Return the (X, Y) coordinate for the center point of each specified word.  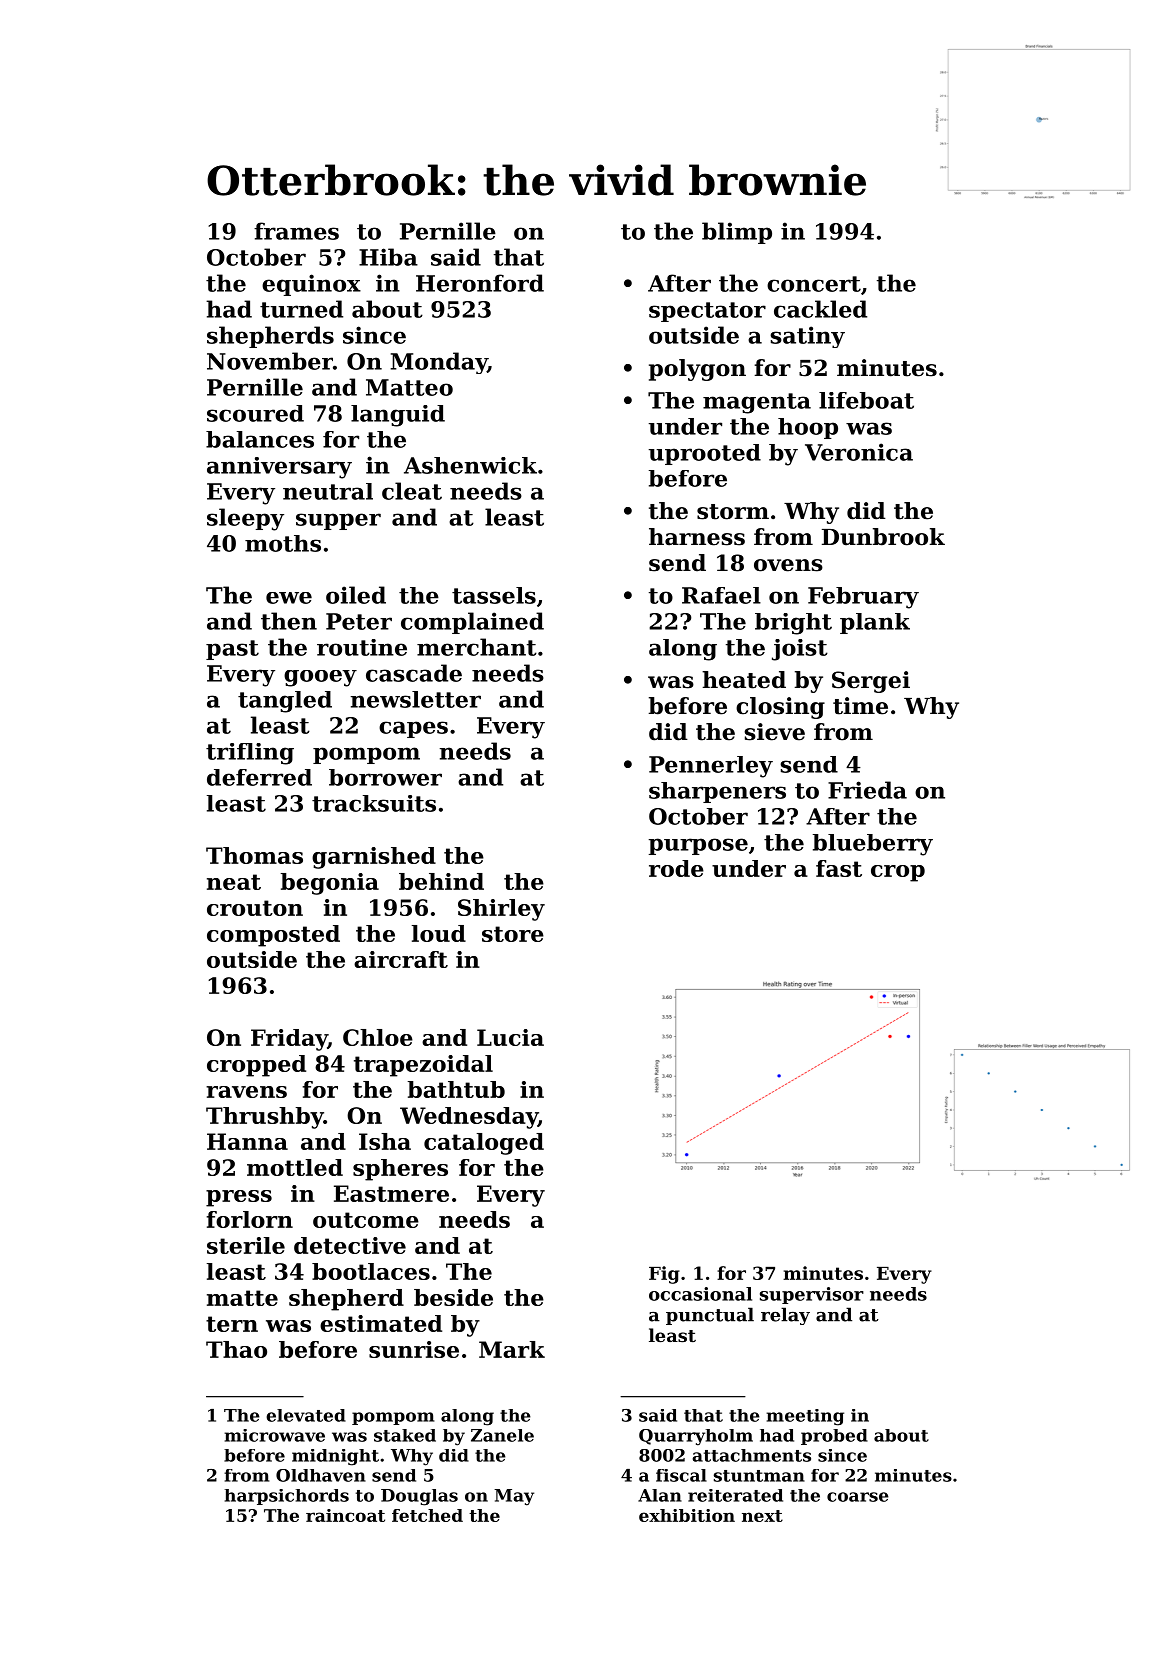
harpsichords (287, 1497)
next (762, 1516)
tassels (494, 595)
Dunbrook (883, 537)
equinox (311, 285)
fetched (427, 1515)
